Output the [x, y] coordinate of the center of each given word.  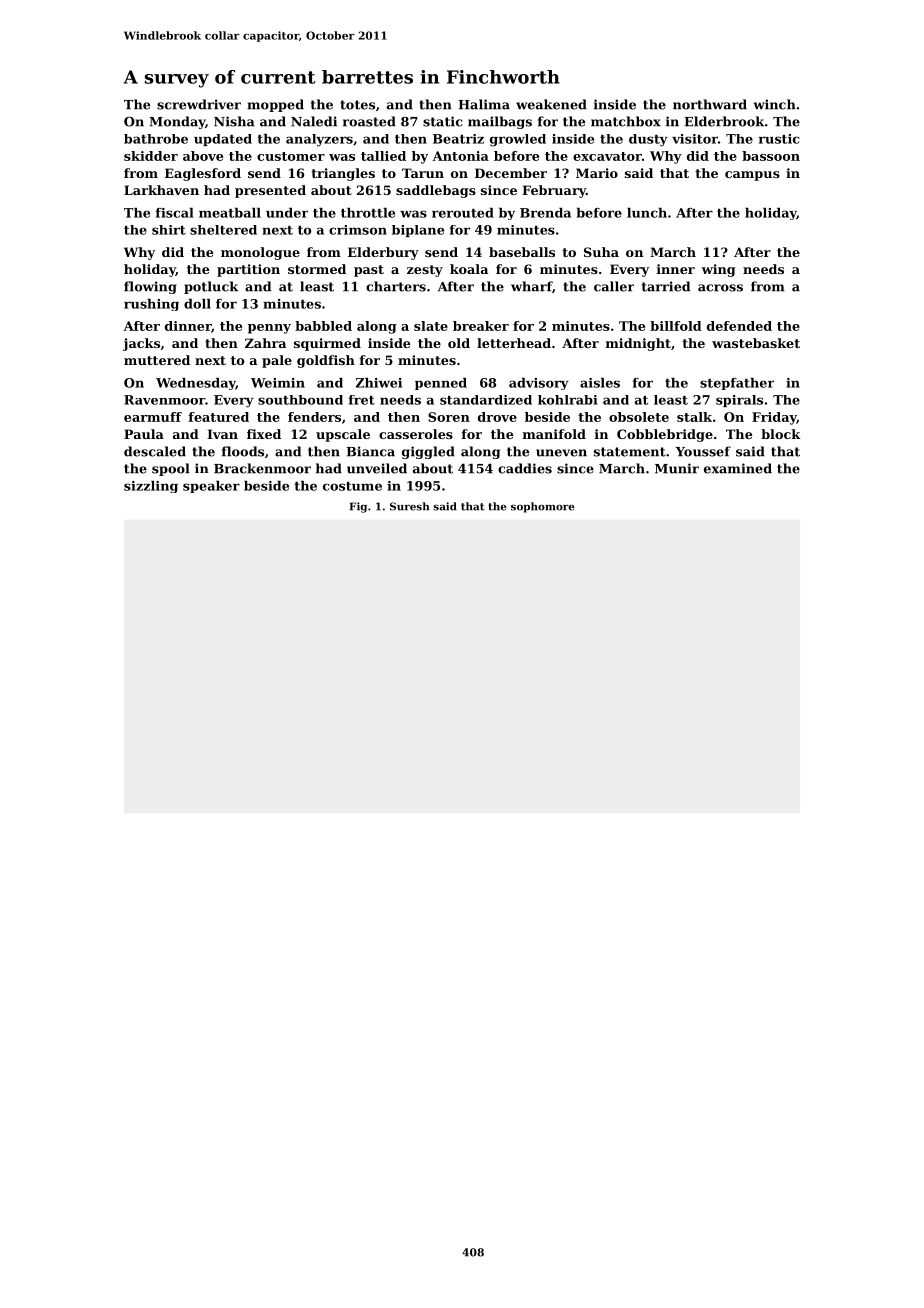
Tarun [423, 173]
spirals [739, 401]
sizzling [151, 487]
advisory [539, 384]
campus [752, 176]
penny [269, 329]
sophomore [543, 507]
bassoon [771, 156]
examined [738, 468]
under [287, 213]
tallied [383, 156]
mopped [275, 105]
